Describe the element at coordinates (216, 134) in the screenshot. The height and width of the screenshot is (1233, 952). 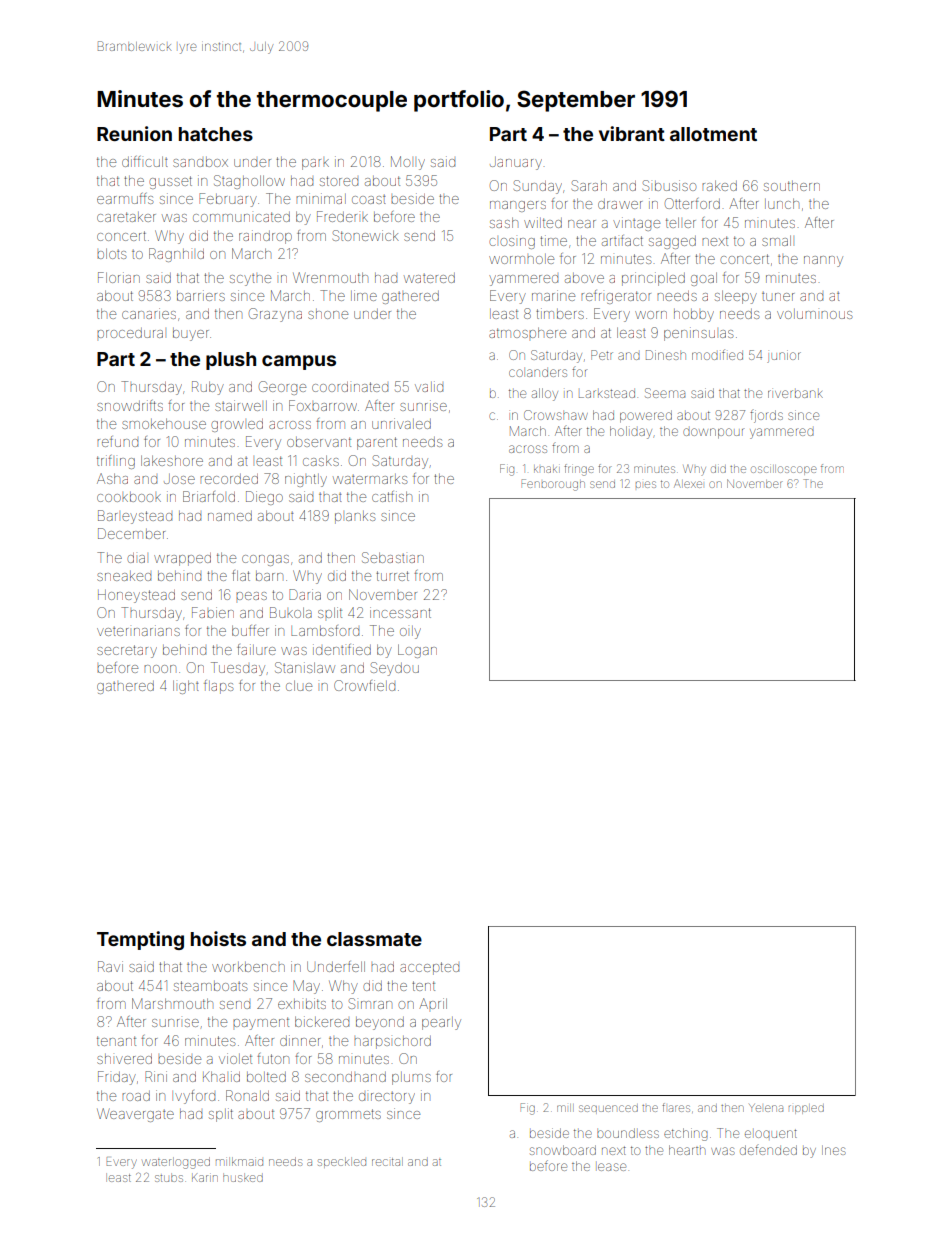
I see `hatches` at that location.
